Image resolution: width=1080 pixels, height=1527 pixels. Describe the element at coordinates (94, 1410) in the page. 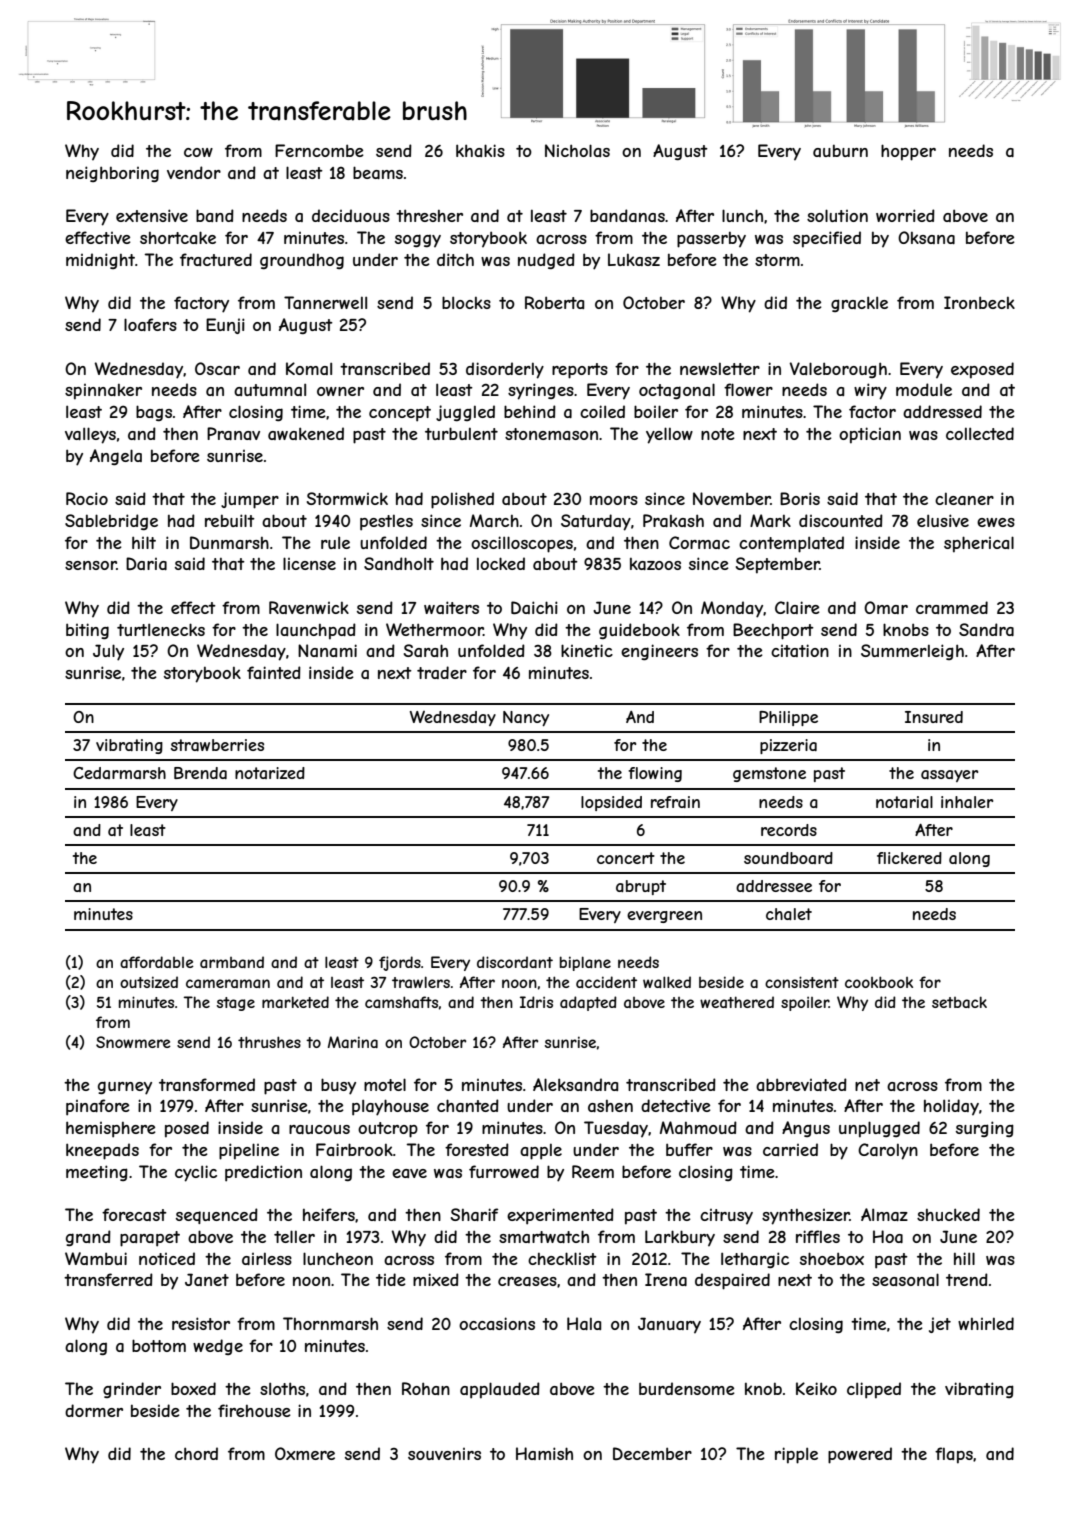

I see `dormer` at that location.
